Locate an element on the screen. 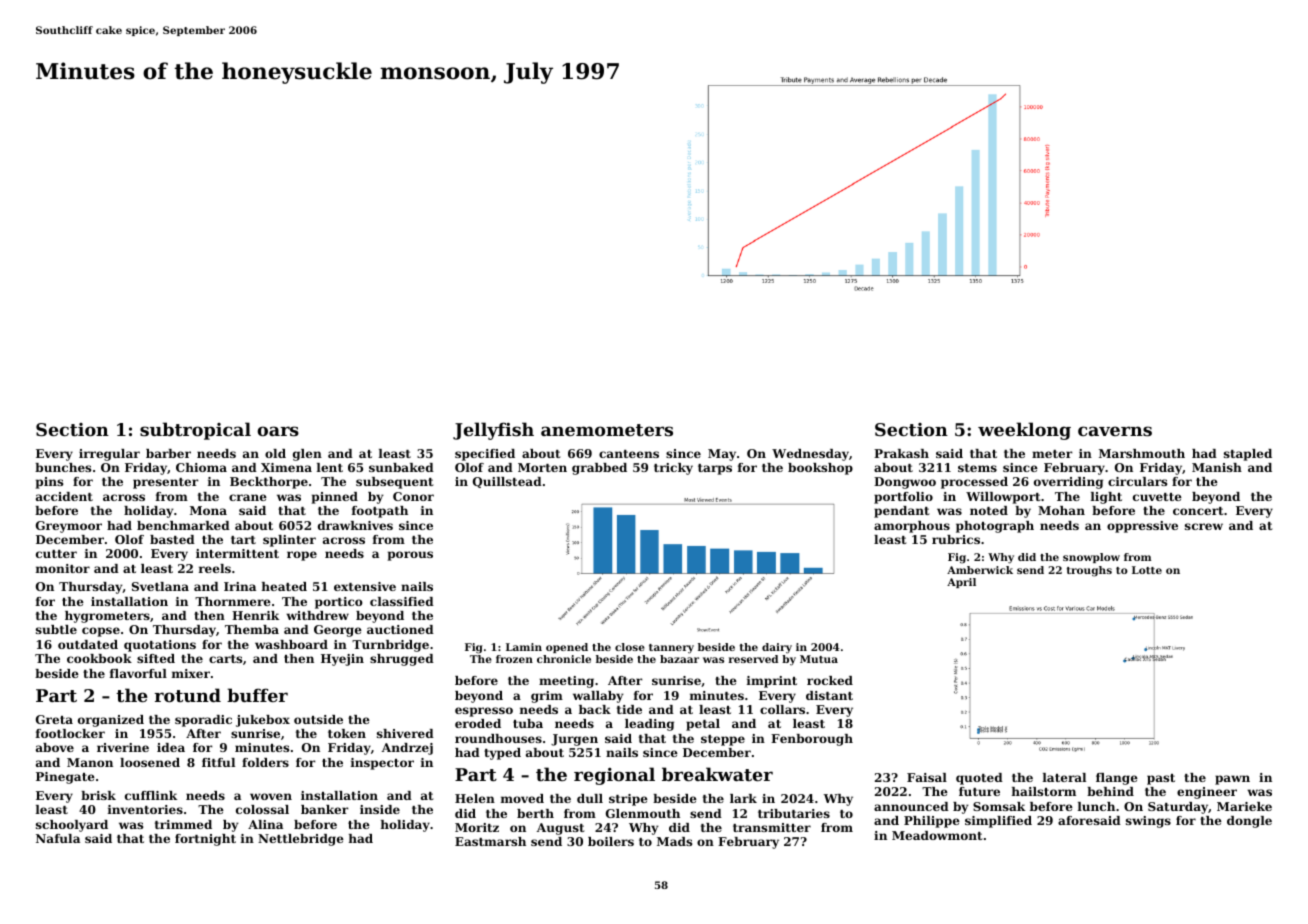 Image resolution: width=1308 pixels, height=924 pixels. Mads is located at coordinates (674, 841).
